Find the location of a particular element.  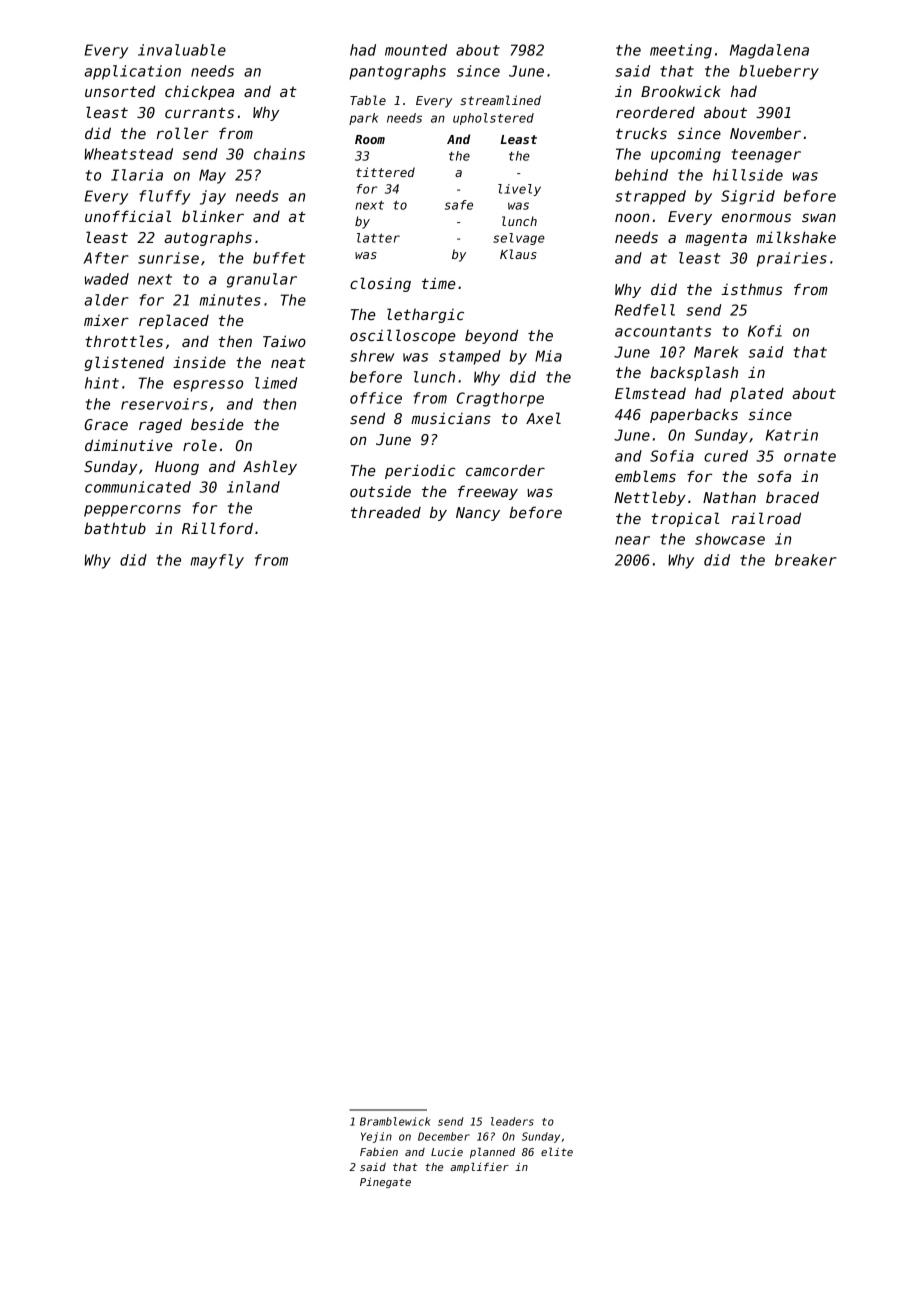

Nancy is located at coordinates (478, 514).
